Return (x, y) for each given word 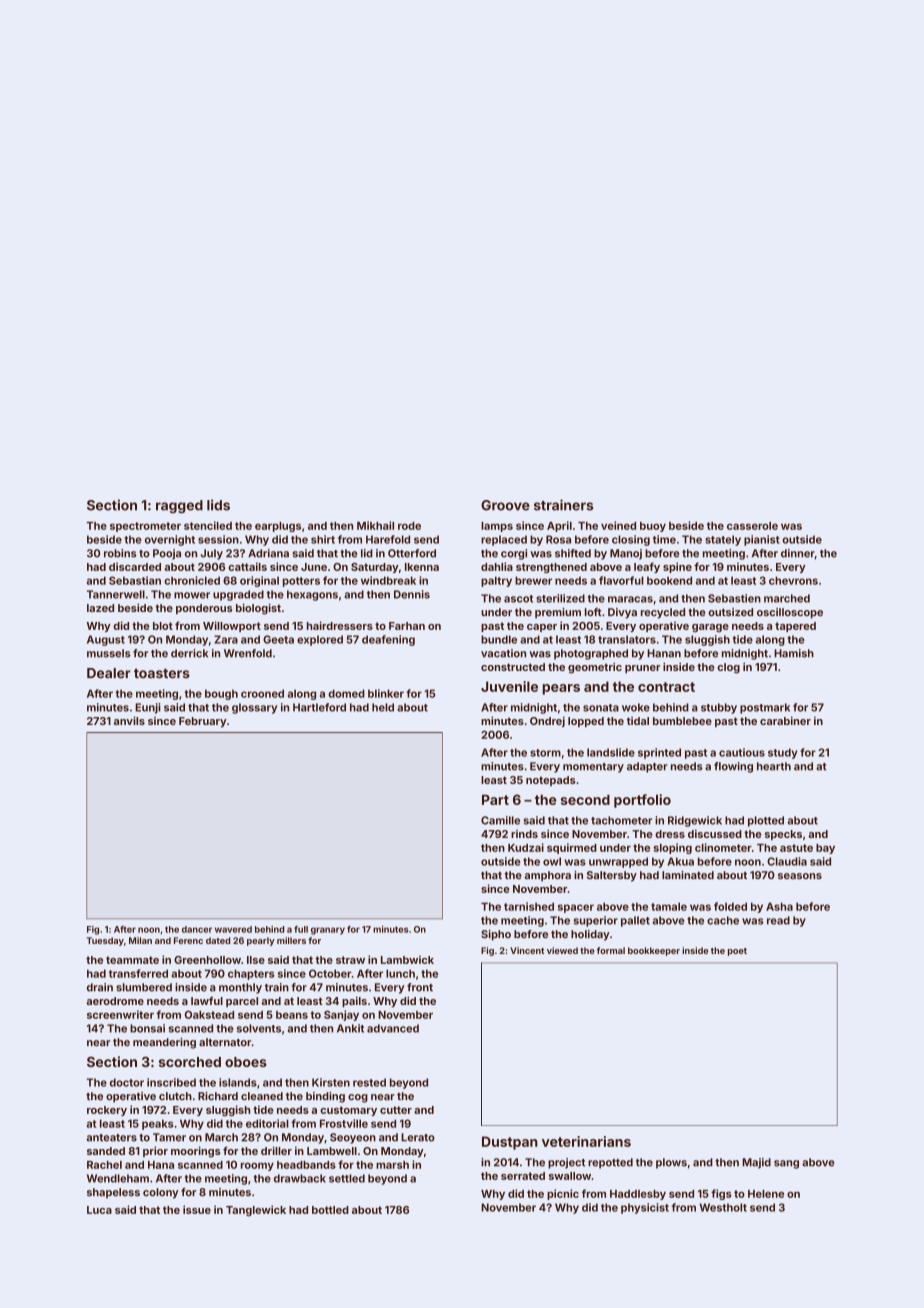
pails (354, 1001)
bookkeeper (654, 951)
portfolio (642, 801)
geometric (595, 668)
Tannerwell (116, 594)
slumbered (144, 987)
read (778, 920)
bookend (669, 580)
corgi (514, 554)
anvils (129, 720)
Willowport (232, 626)
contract (666, 687)
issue (197, 1209)
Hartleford (319, 707)
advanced (393, 1028)
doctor (127, 1082)
